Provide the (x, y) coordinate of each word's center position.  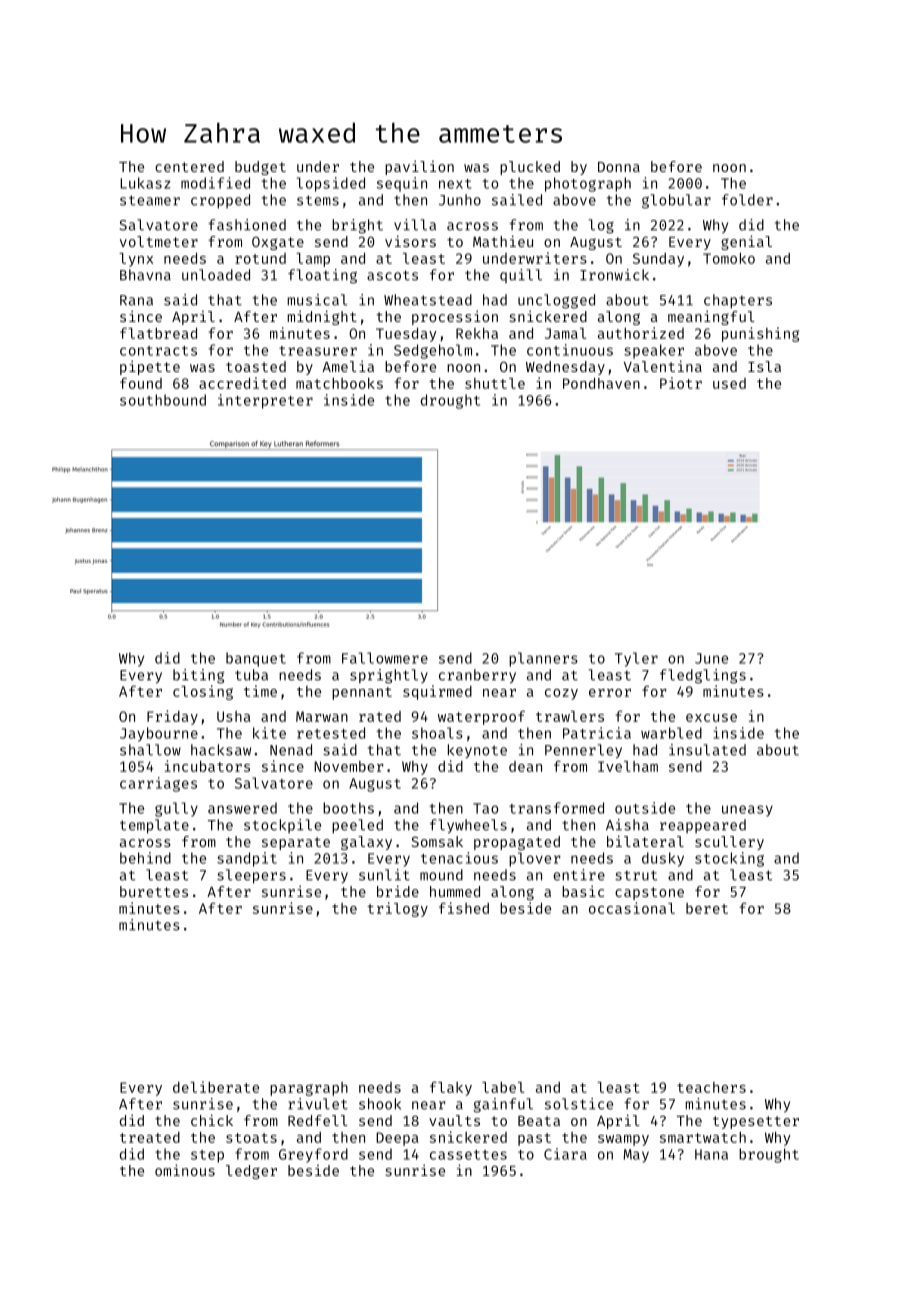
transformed (556, 808)
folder (747, 200)
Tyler (636, 659)
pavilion (419, 167)
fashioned (247, 225)
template (154, 826)
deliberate (216, 1087)
